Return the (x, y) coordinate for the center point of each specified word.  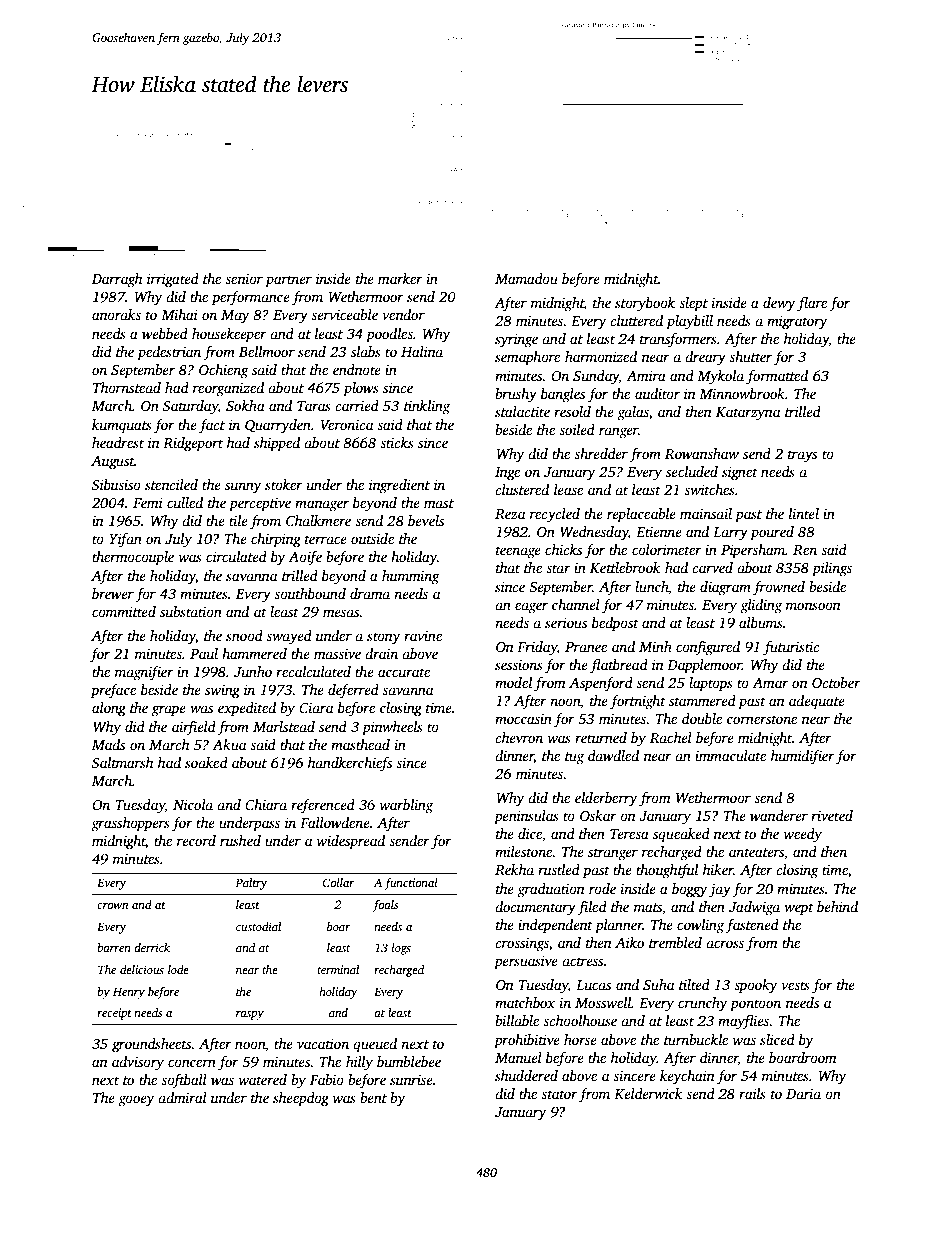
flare (812, 304)
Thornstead (127, 387)
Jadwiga (754, 908)
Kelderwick (648, 1093)
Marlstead (284, 726)
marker (400, 278)
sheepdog (301, 1099)
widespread (351, 842)
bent (373, 1097)
